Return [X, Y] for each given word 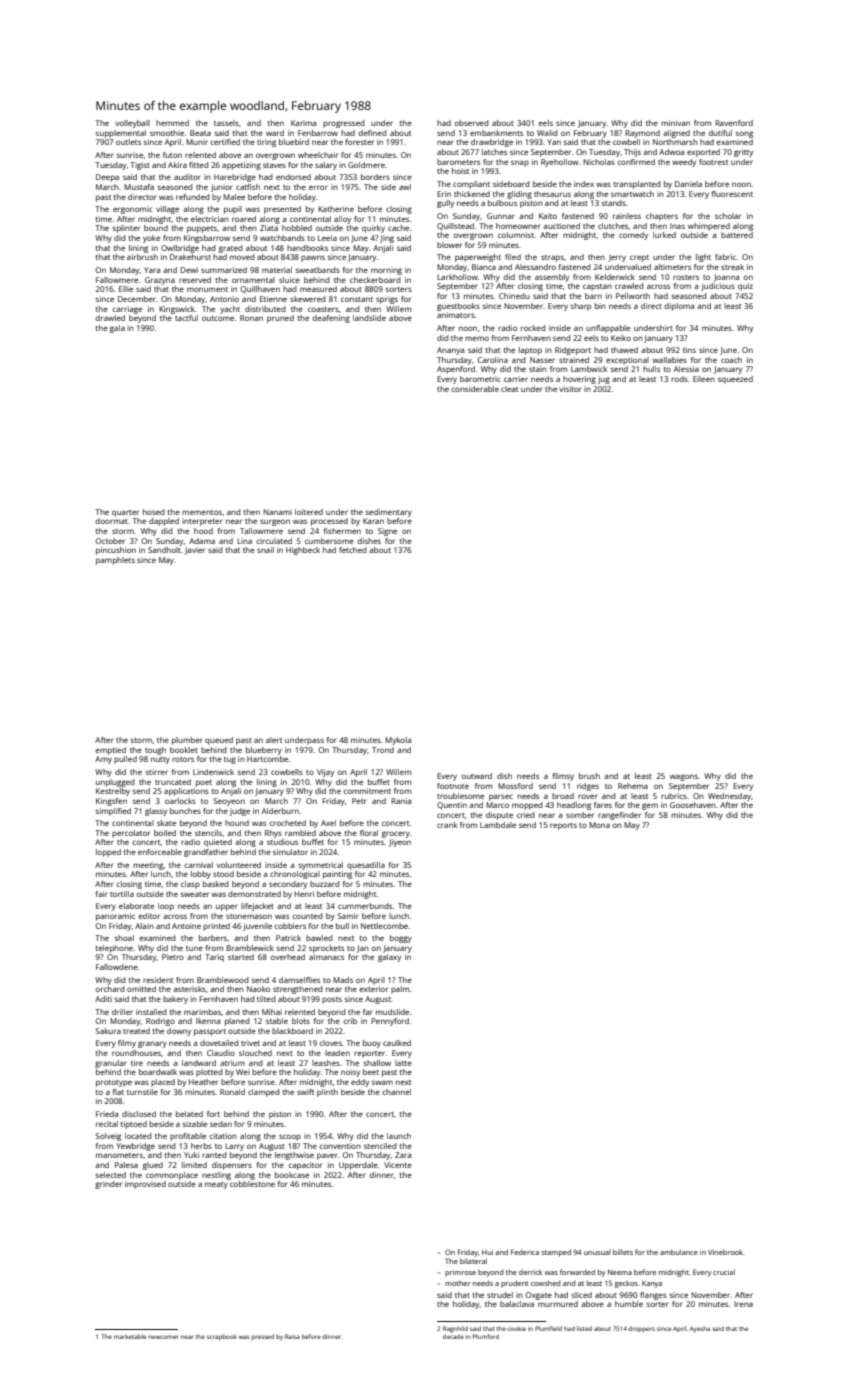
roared [244, 219]
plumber [187, 741]
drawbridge [492, 143]
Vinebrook [725, 1252]
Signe [387, 532]
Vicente [398, 1165]
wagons [684, 777]
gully [445, 204]
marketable [130, 1336]
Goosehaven [693, 805]
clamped [264, 1093]
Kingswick [177, 310]
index [584, 184]
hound [237, 823]
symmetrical [321, 866]
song [744, 134]
